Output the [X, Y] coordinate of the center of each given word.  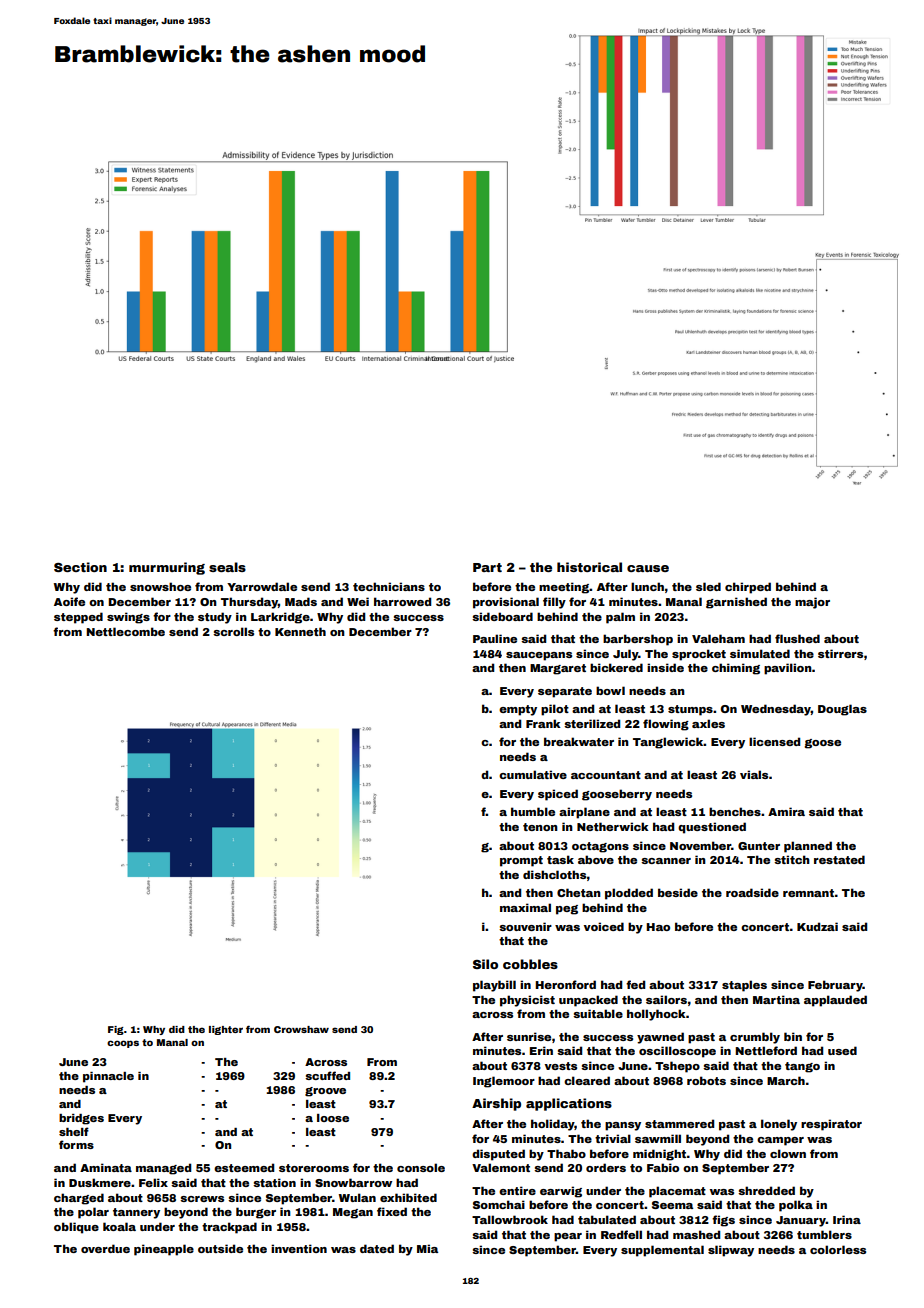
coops [123, 1044]
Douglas [842, 710]
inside [665, 667]
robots [706, 1080]
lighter [226, 1030]
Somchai [499, 1204]
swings [128, 618]
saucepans [539, 656]
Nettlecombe [125, 631]
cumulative [533, 774]
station [274, 1182]
